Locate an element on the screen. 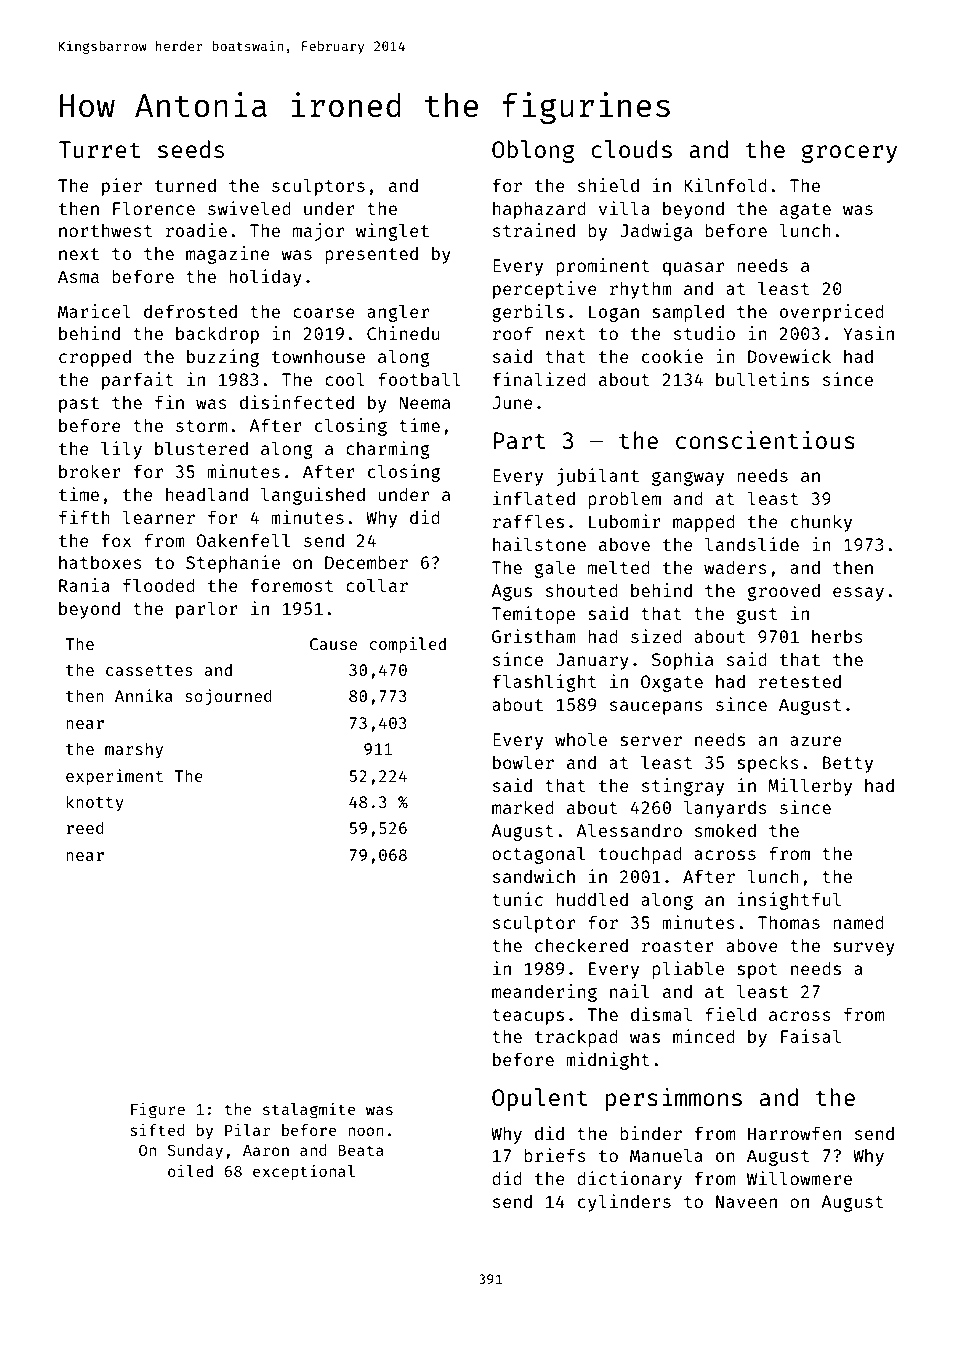 This screenshot has height=1360, width=957. teacups is located at coordinates (528, 1017).
